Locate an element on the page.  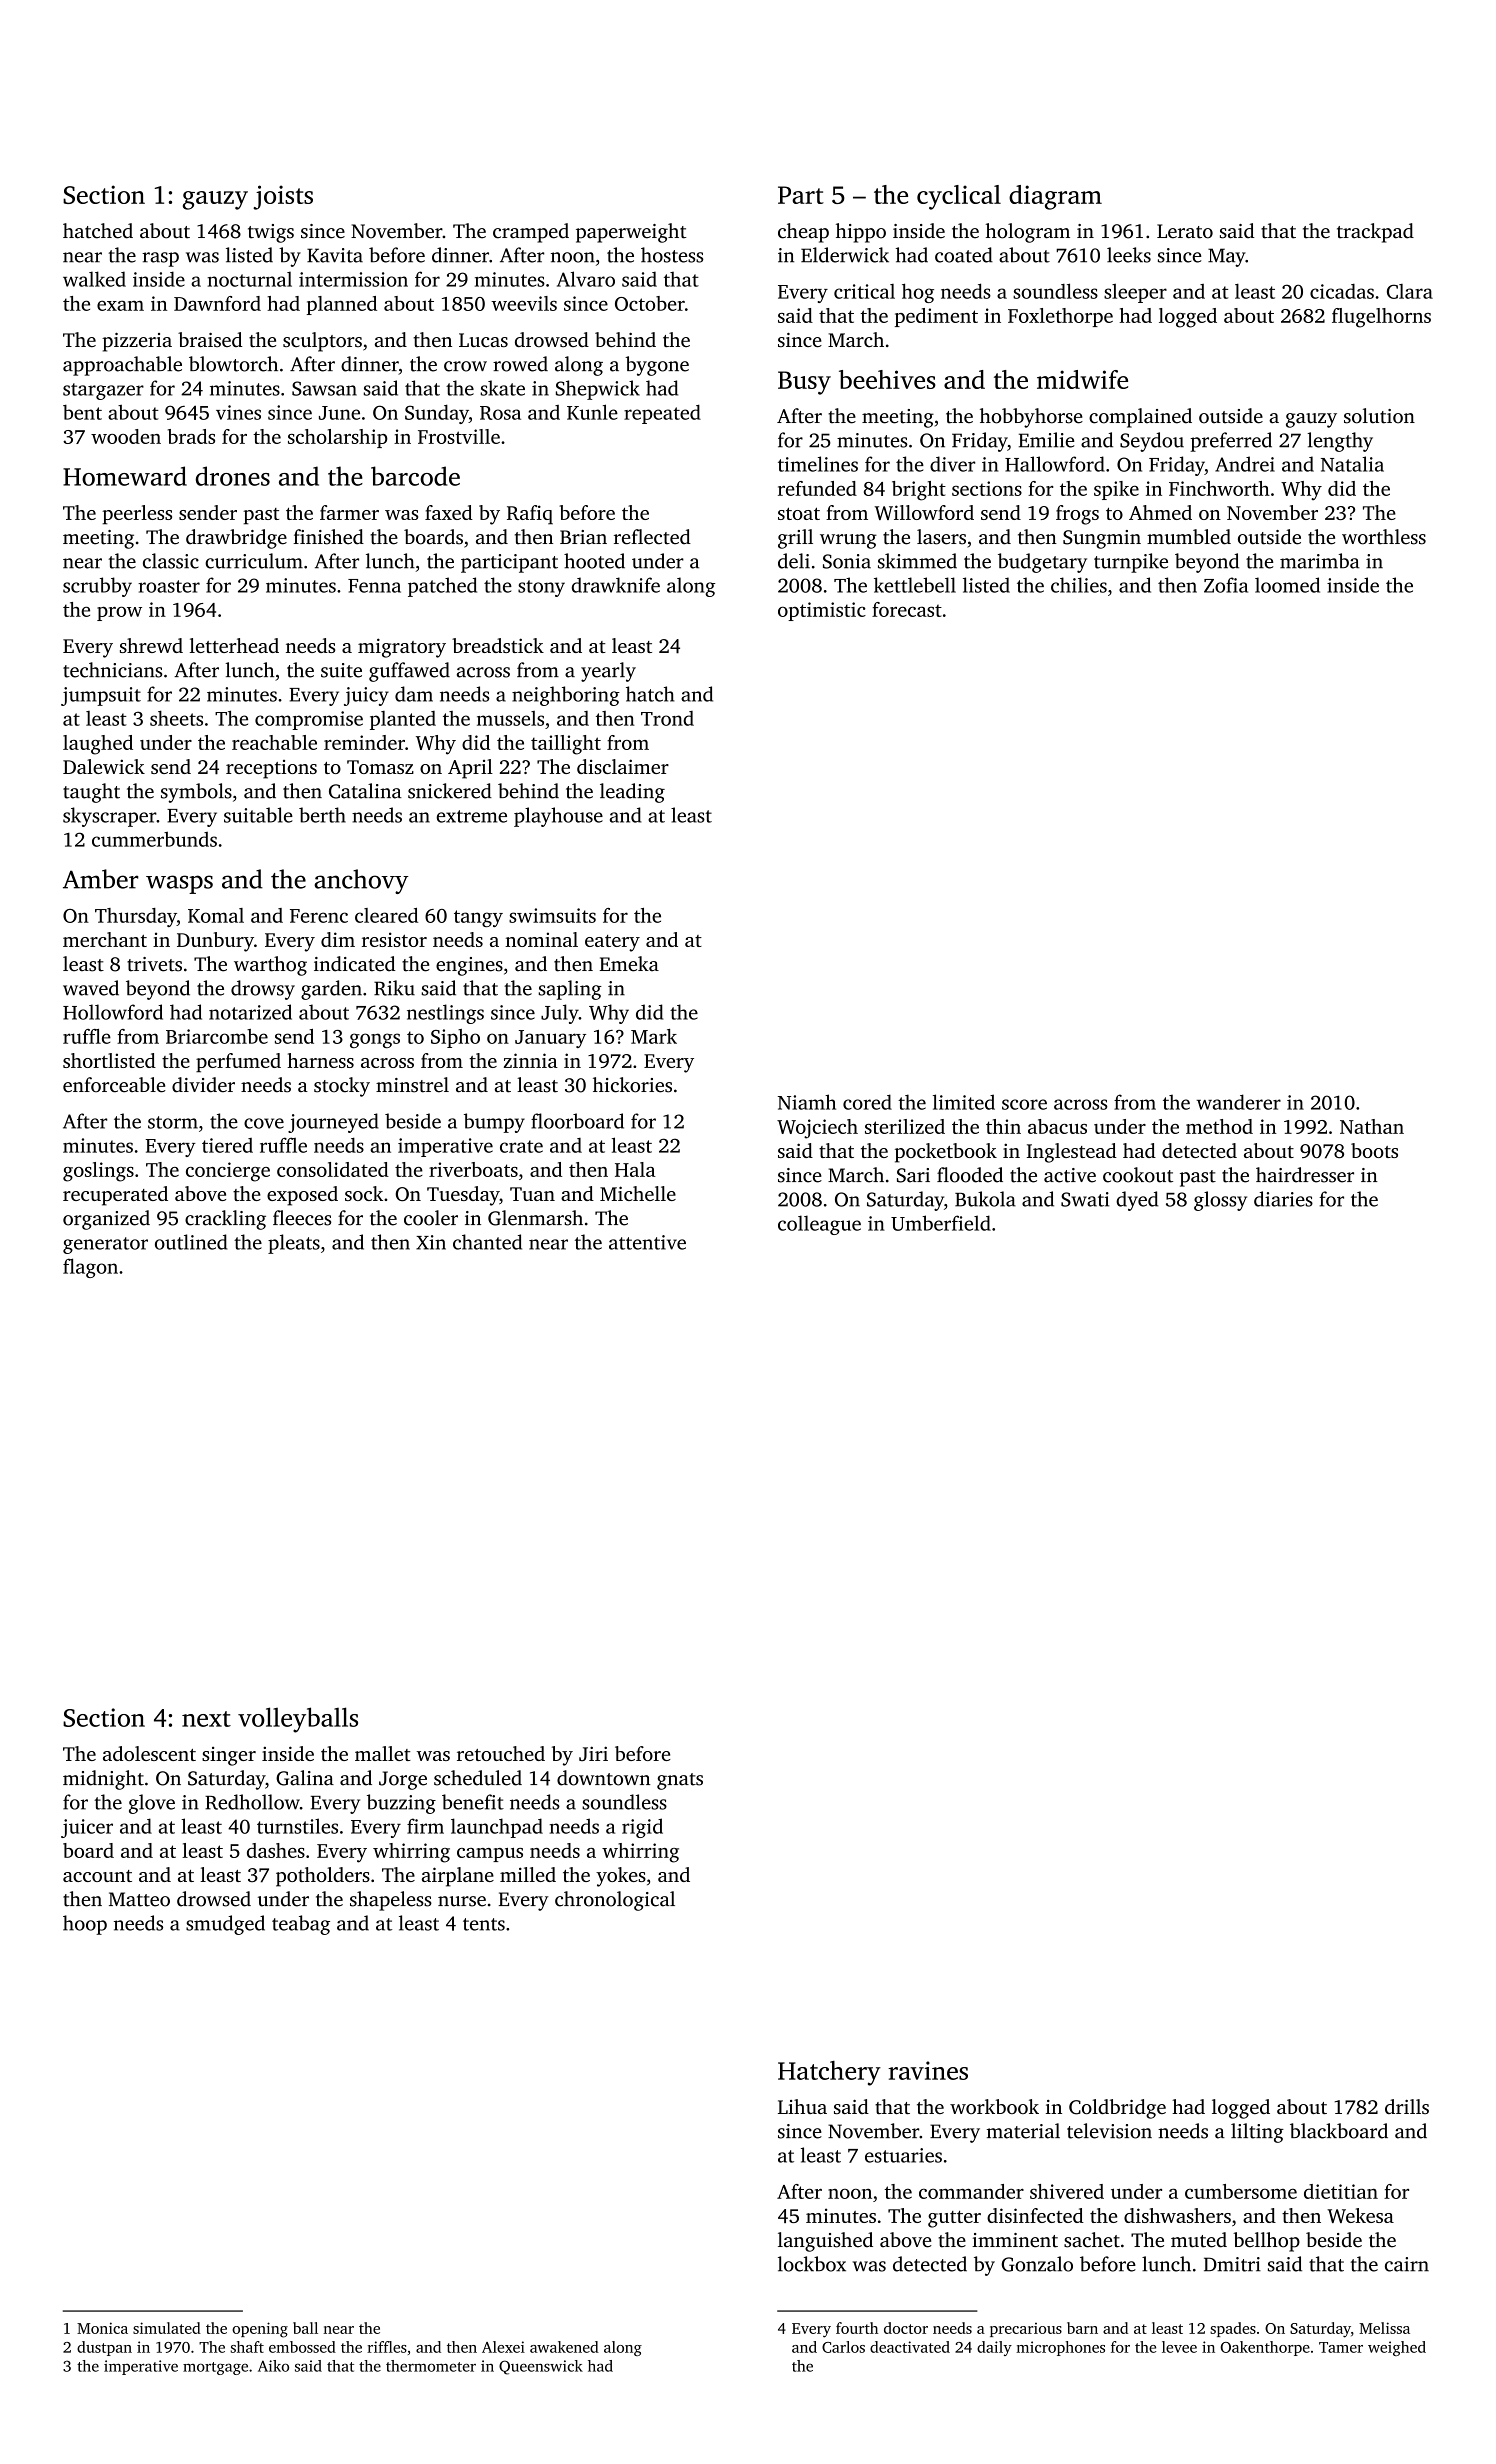
chronological is located at coordinates (615, 1901).
